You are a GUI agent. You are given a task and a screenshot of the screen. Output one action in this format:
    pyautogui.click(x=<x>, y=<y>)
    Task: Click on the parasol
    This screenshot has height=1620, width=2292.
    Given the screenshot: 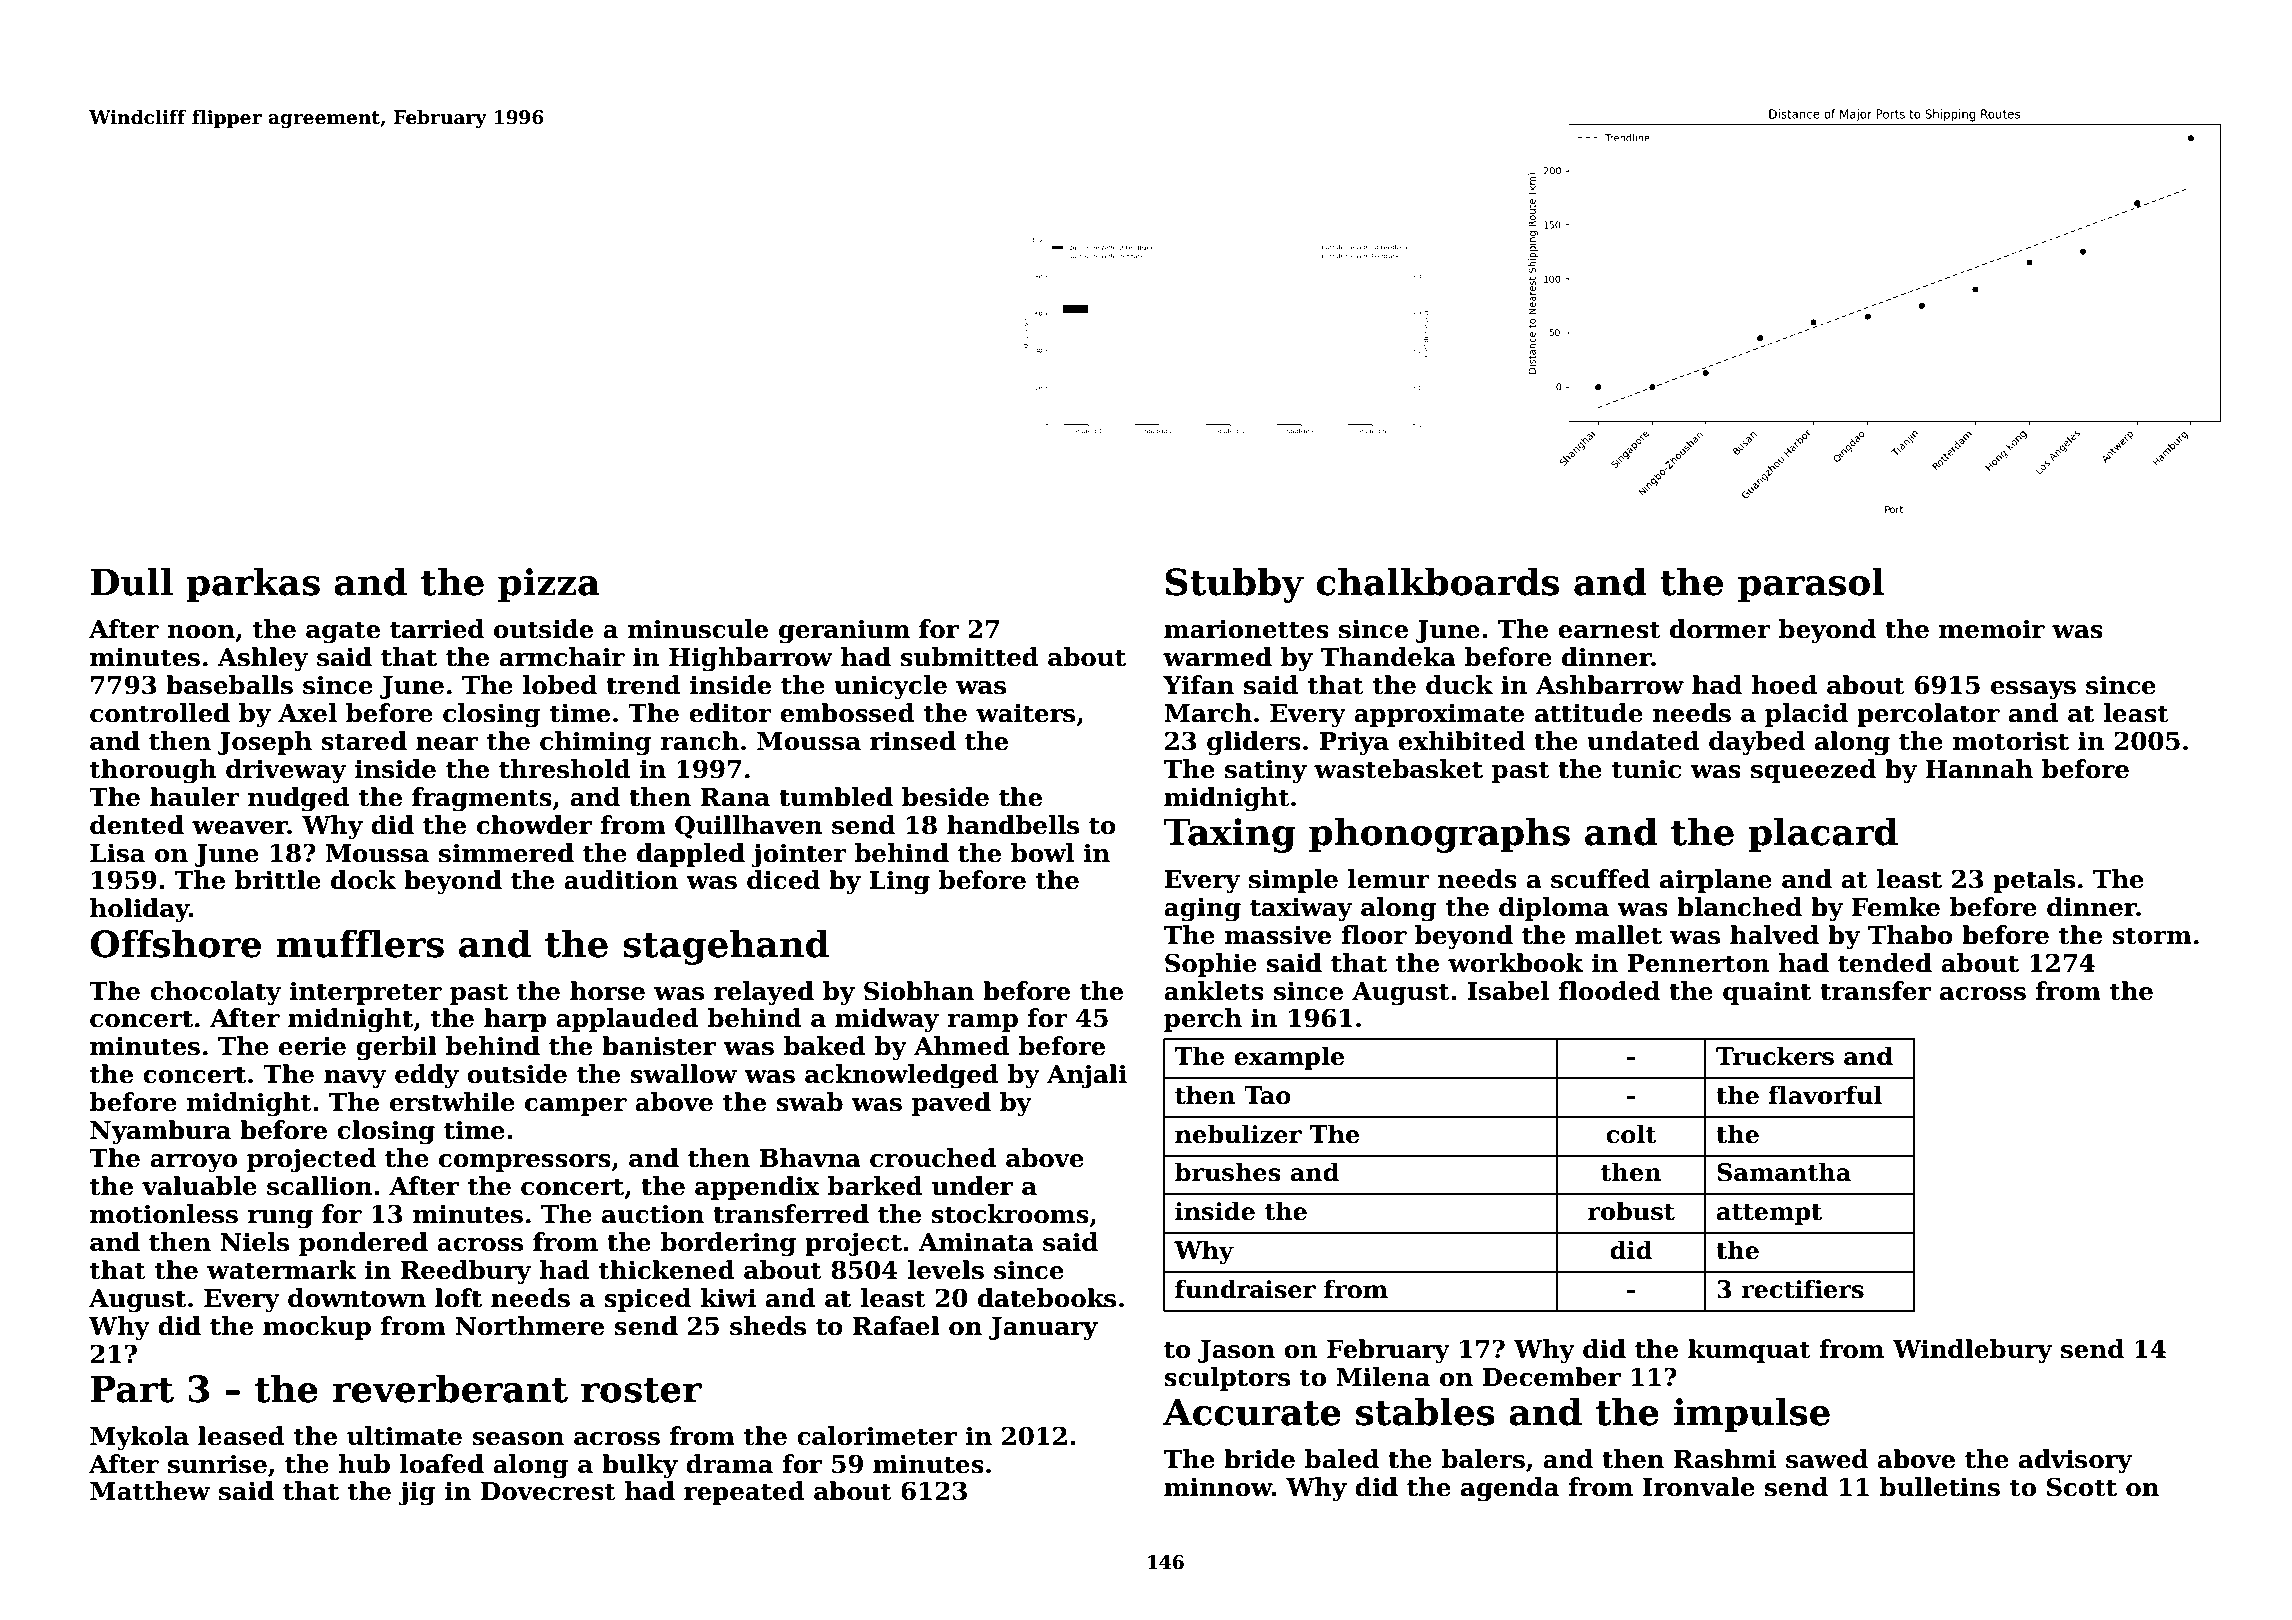 What is the action you would take?
    pyautogui.click(x=1811, y=585)
